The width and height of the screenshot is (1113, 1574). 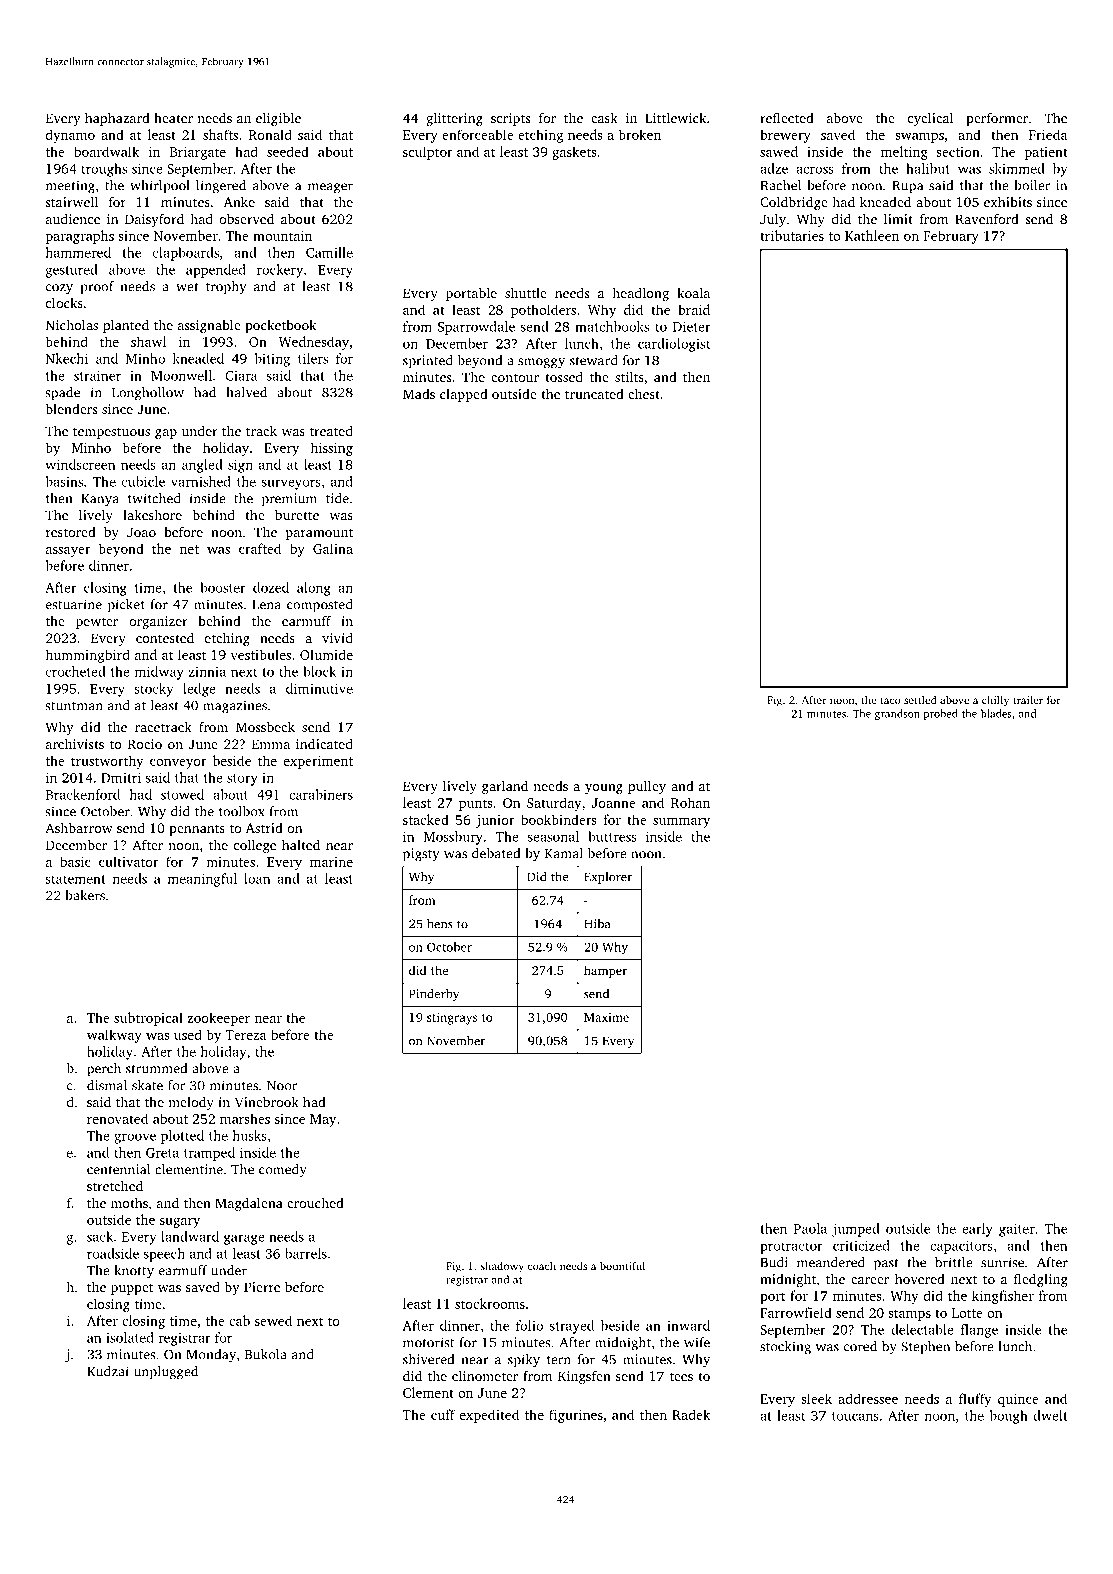 What do you see at coordinates (640, 134) in the screenshot?
I see `broken` at bounding box center [640, 134].
